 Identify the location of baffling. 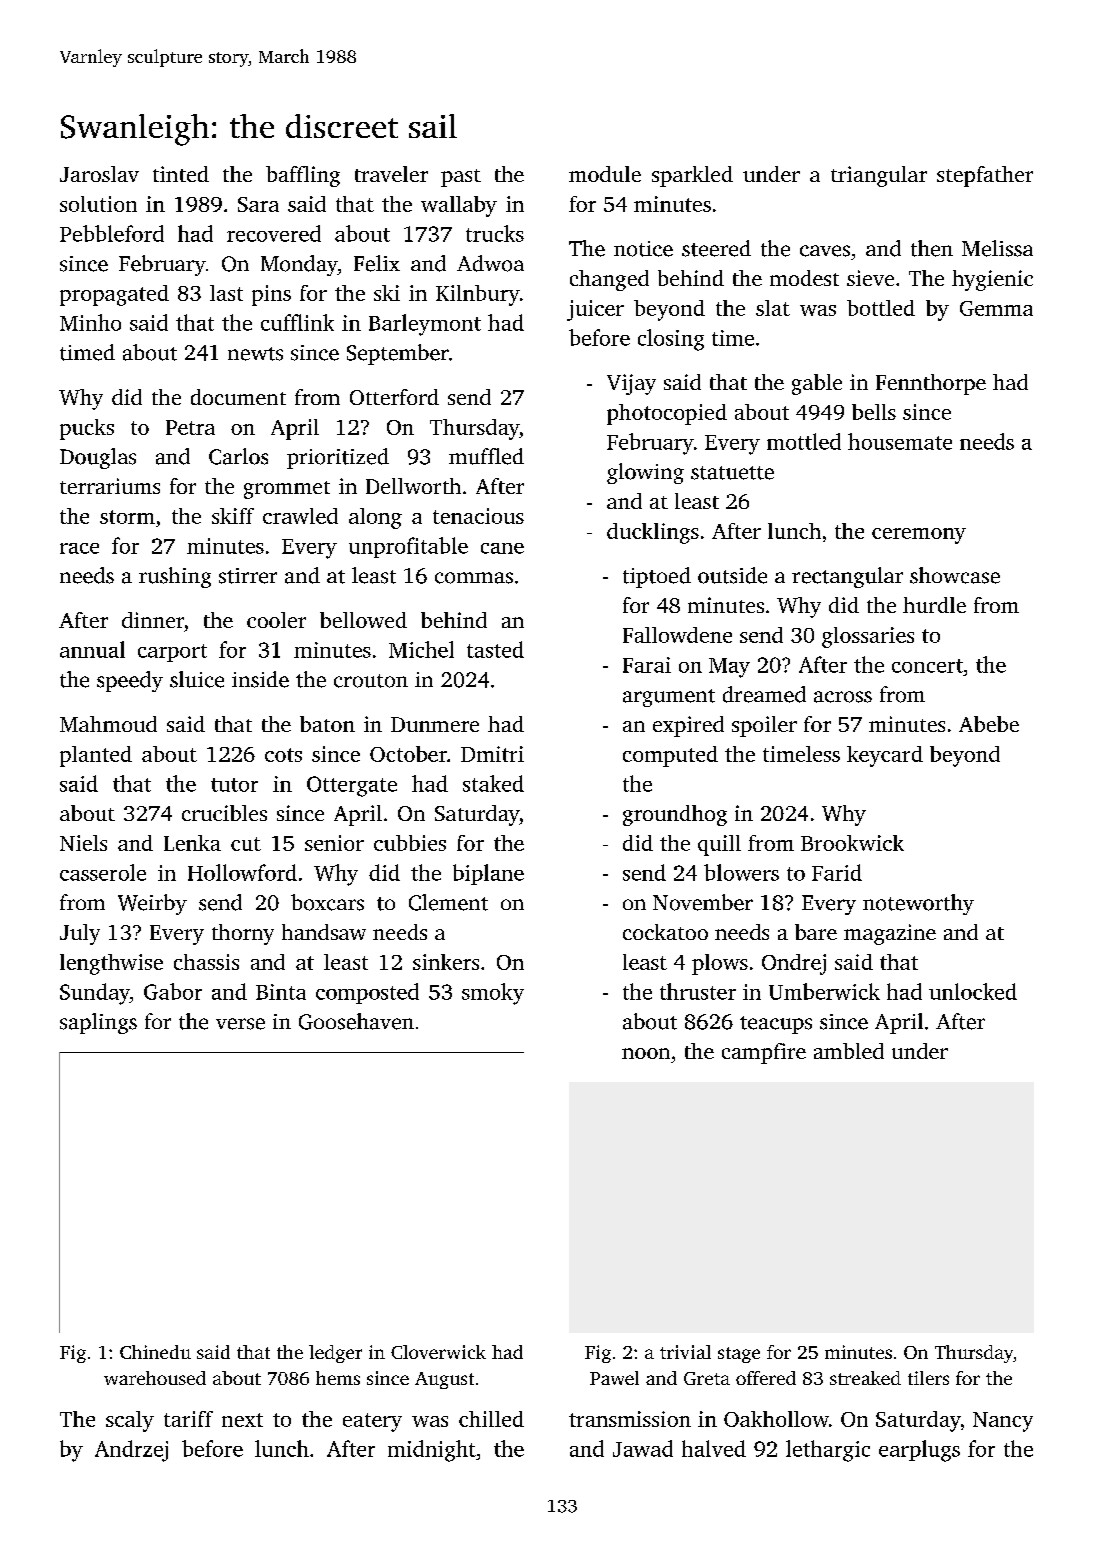
(303, 176).
